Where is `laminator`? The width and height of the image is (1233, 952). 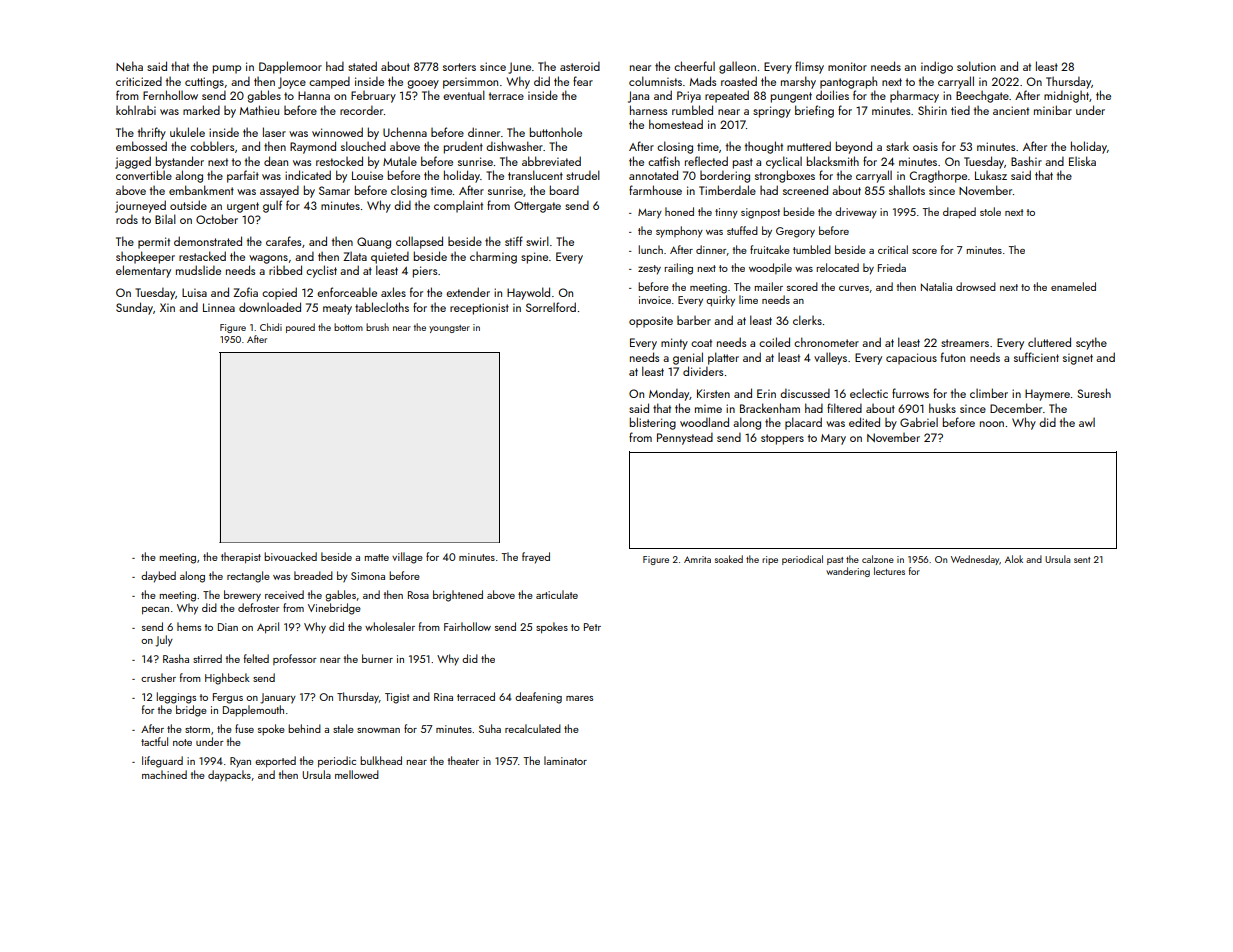
laminator is located at coordinates (565, 760).
